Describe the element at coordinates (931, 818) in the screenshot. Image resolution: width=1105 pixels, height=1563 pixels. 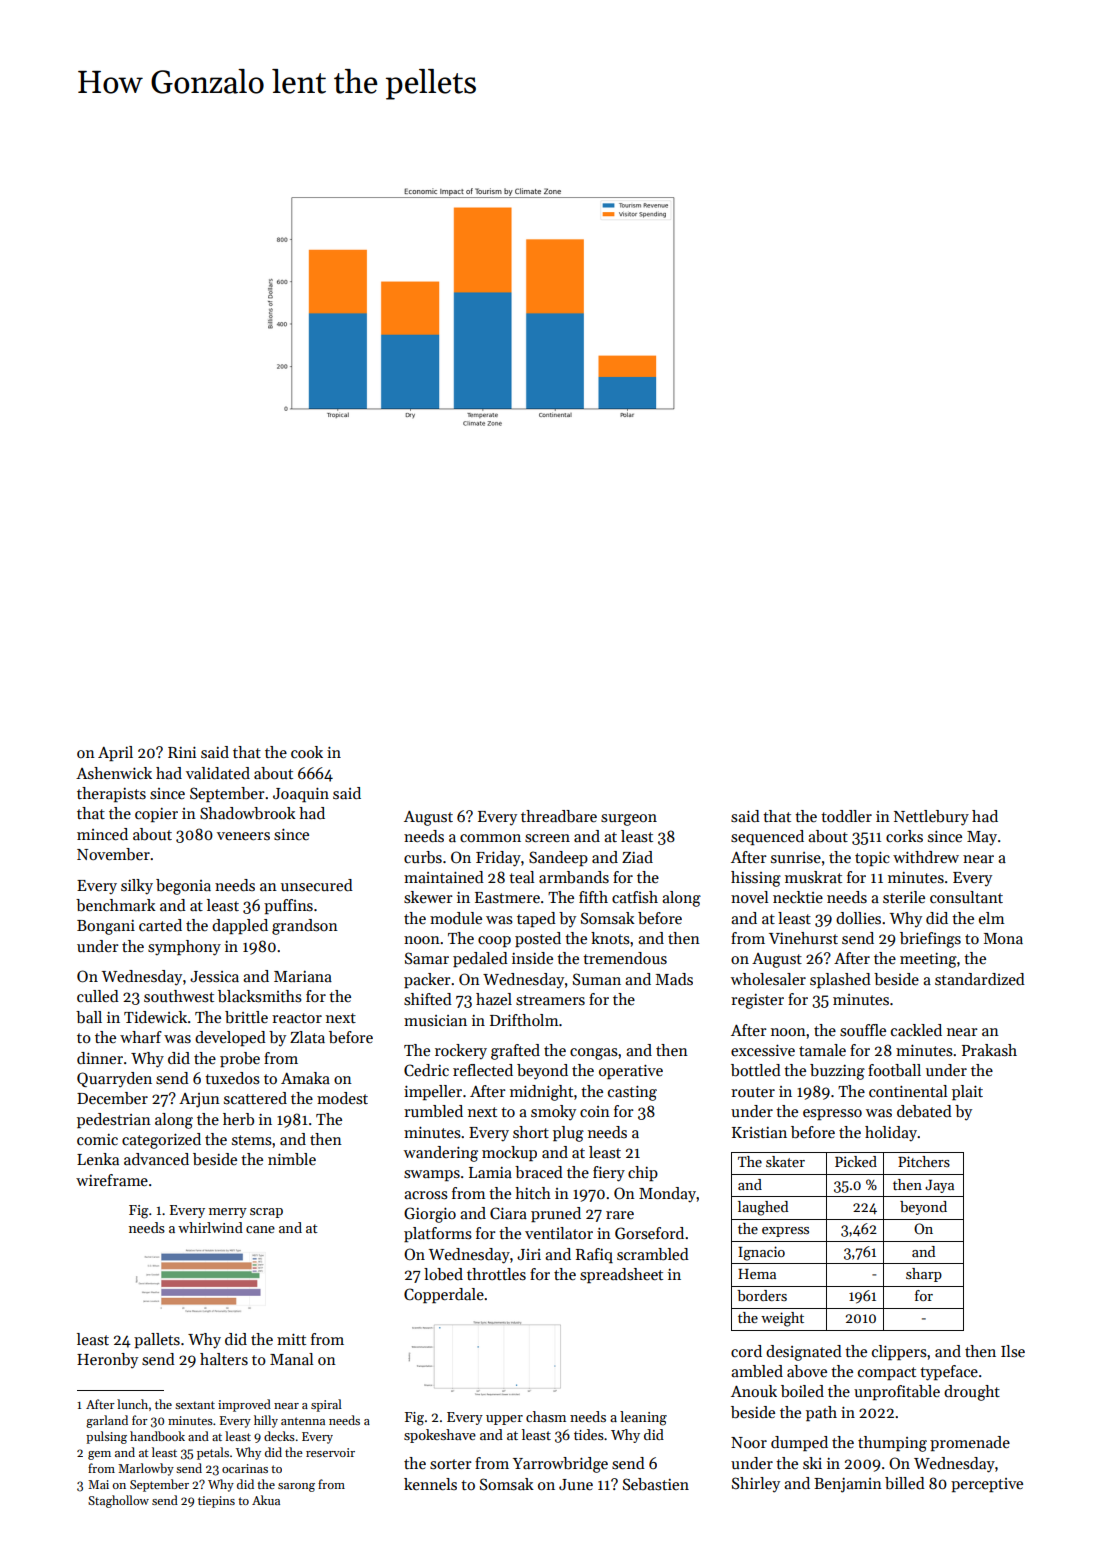
I see `Nettlebury` at that location.
